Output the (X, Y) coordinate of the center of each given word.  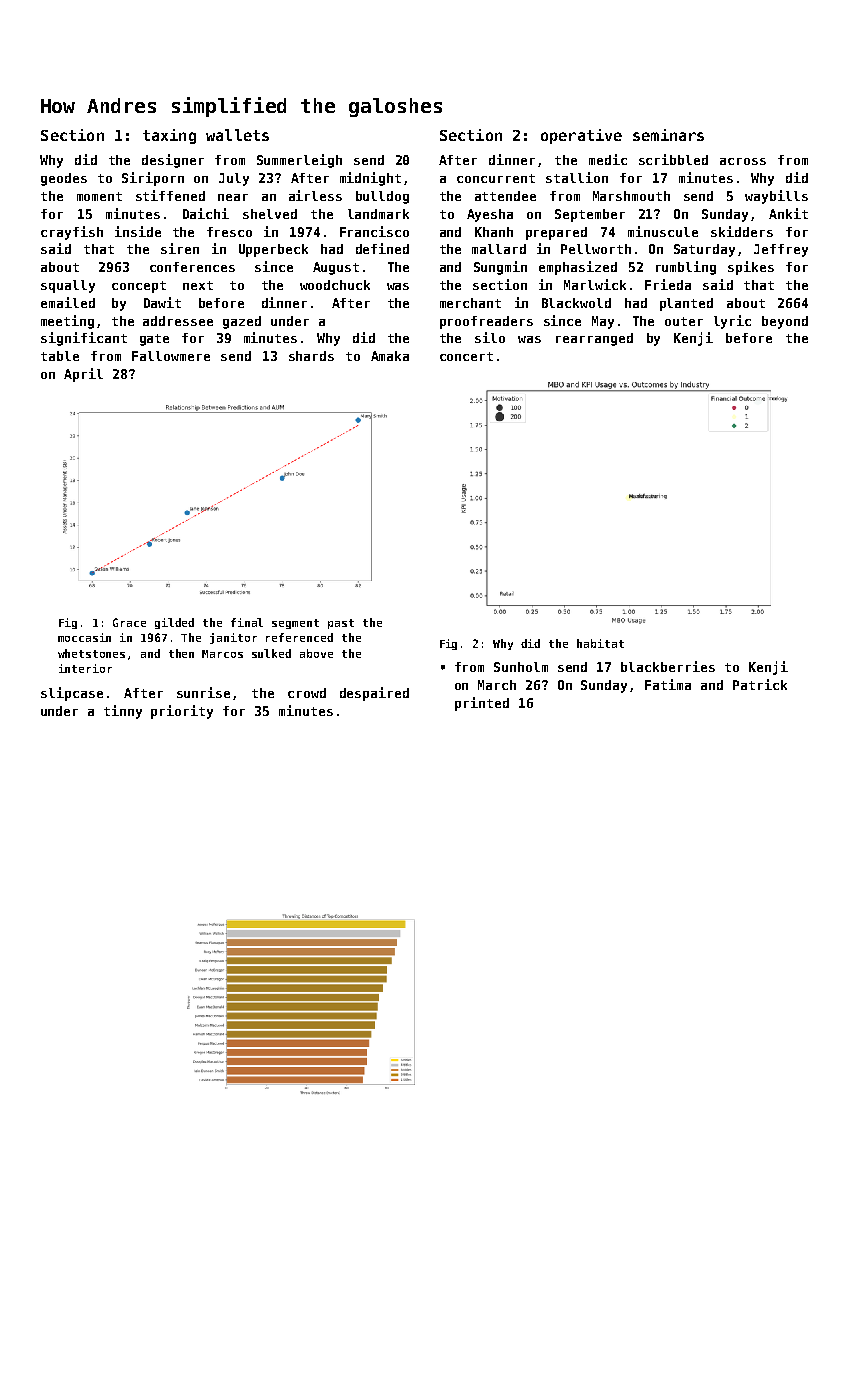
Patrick (760, 684)
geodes (64, 179)
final (247, 622)
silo (490, 337)
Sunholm (521, 667)
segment (295, 624)
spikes (751, 268)
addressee (178, 321)
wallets (237, 135)
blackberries (668, 666)
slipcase (72, 694)
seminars (668, 135)
